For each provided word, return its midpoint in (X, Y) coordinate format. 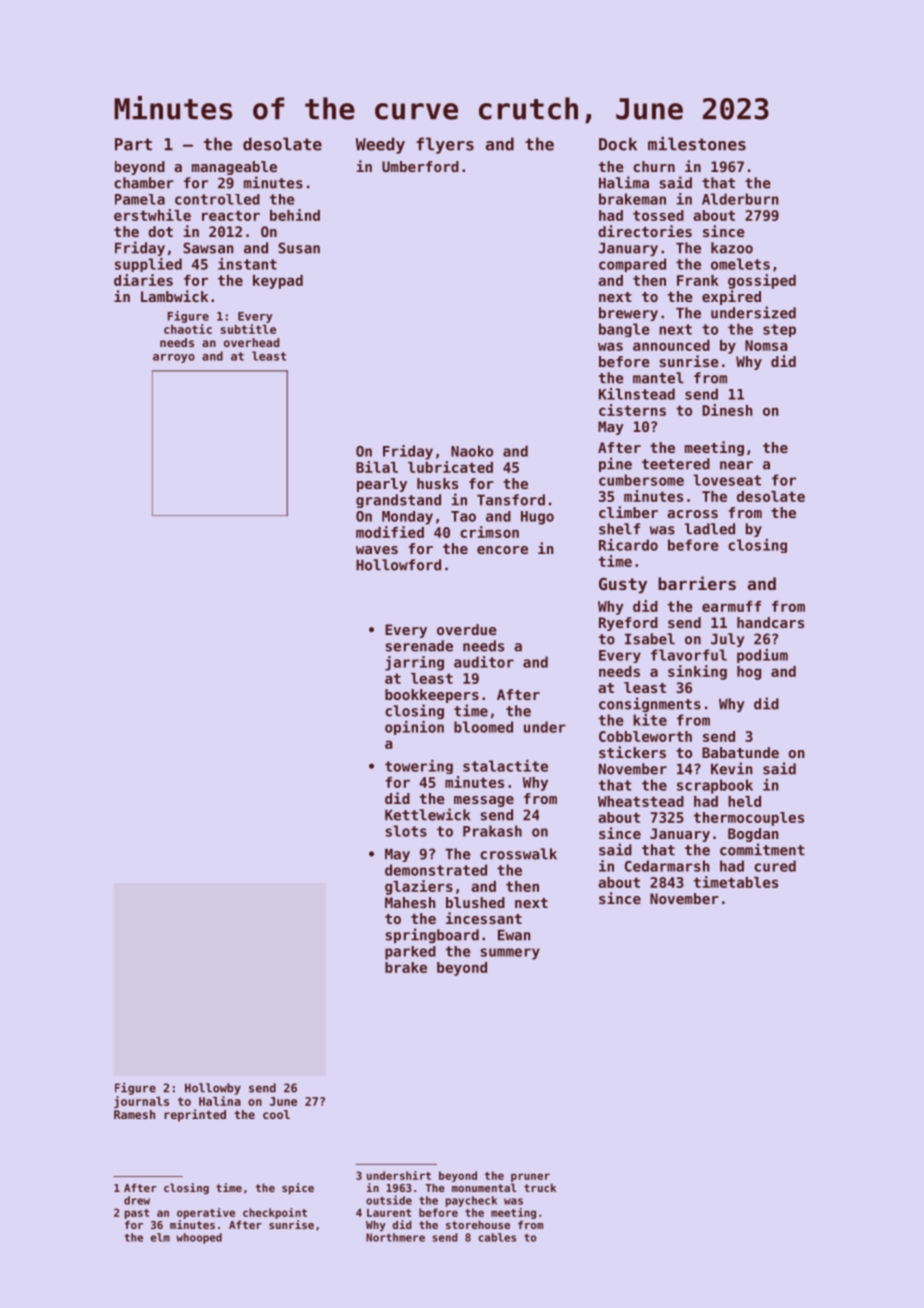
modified (390, 532)
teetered (676, 464)
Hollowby (213, 1089)
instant (247, 264)
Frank (698, 280)
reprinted (195, 1115)
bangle (624, 330)
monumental (484, 1187)
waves (377, 550)
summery (510, 954)
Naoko (472, 451)
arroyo (174, 358)
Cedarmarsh (667, 866)
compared (632, 265)
